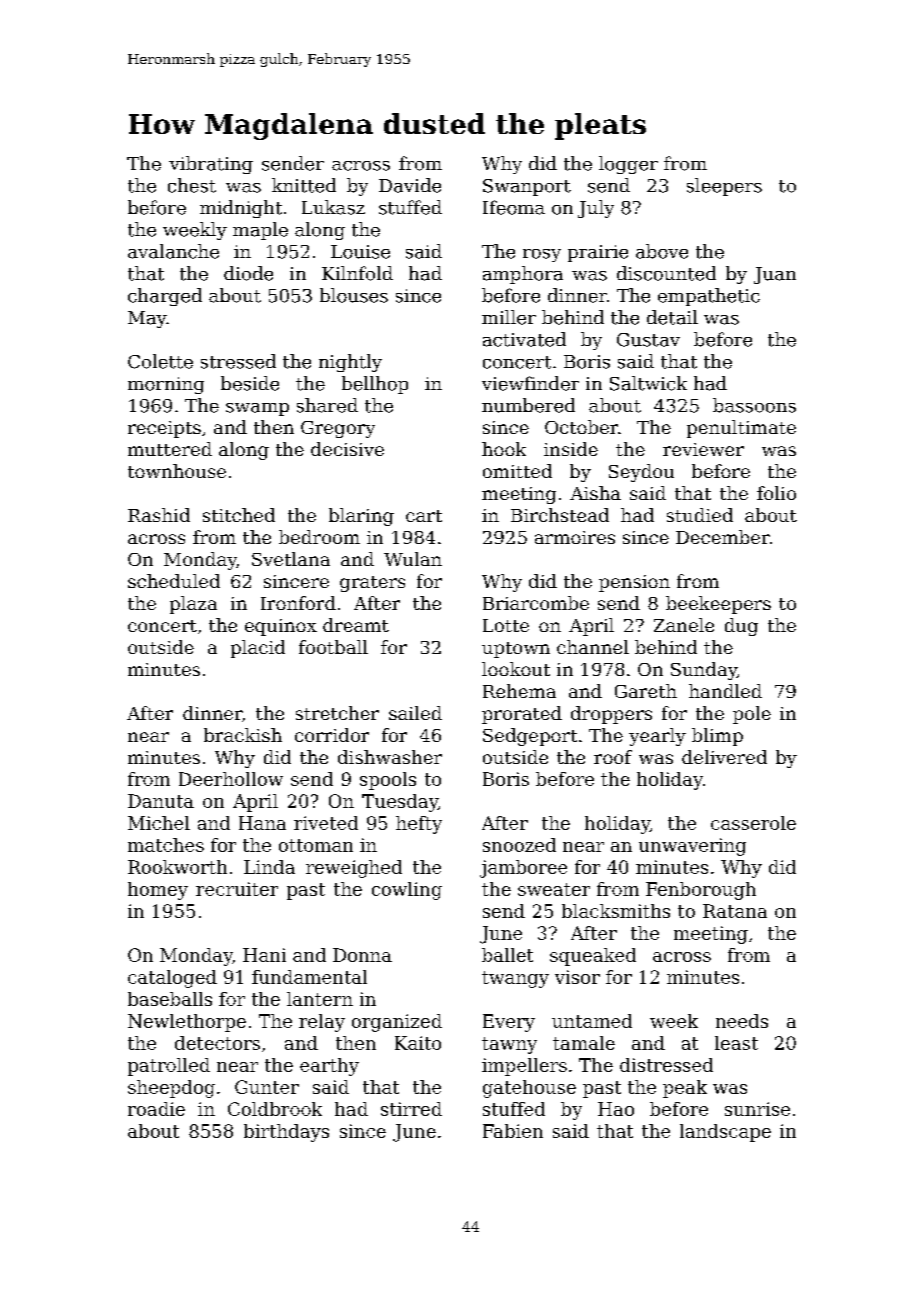 This page has width=924, height=1311. I want to click on viewfinder, so click(530, 383).
